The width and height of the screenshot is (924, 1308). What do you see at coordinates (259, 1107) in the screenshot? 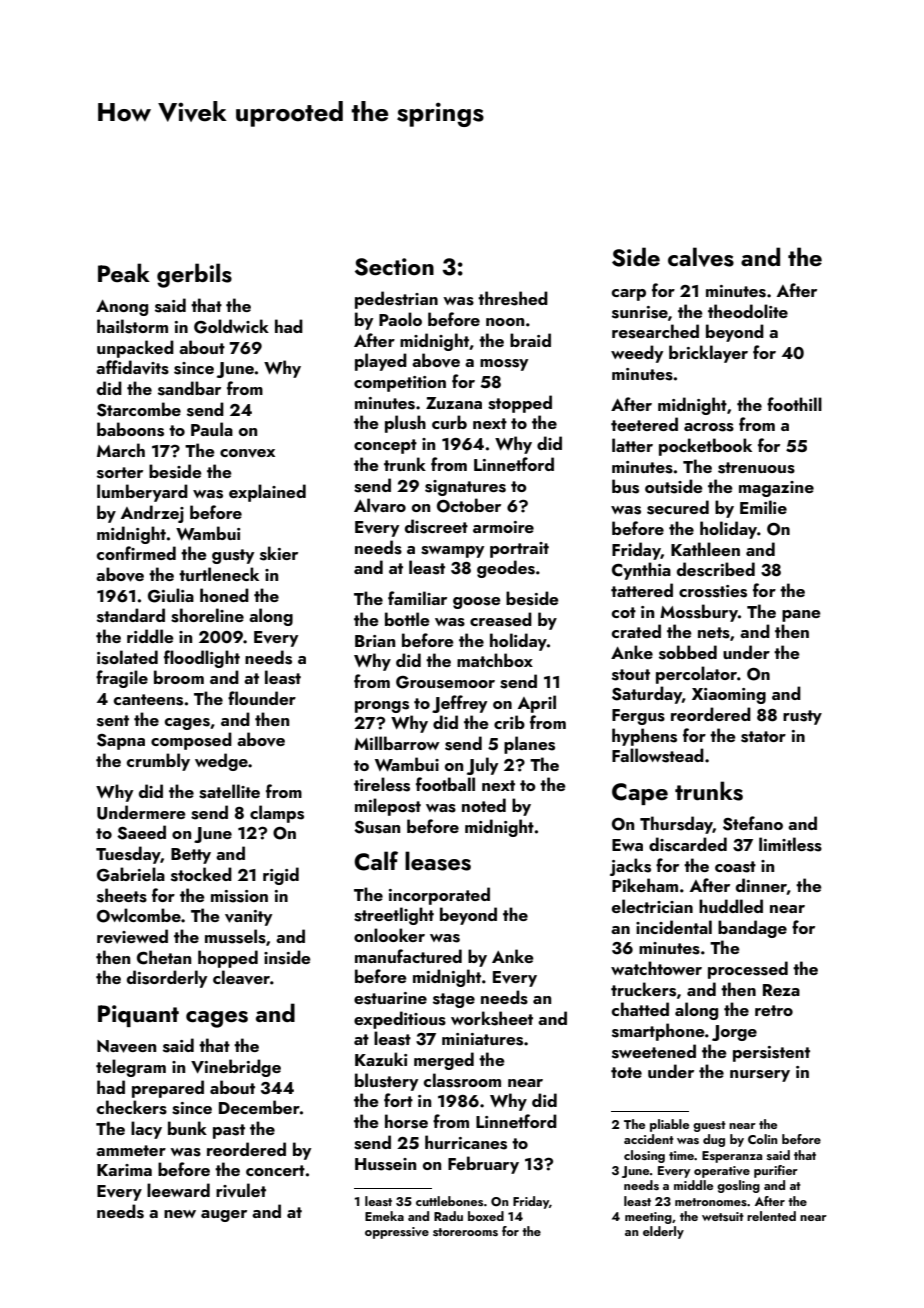
I see `December` at bounding box center [259, 1107].
